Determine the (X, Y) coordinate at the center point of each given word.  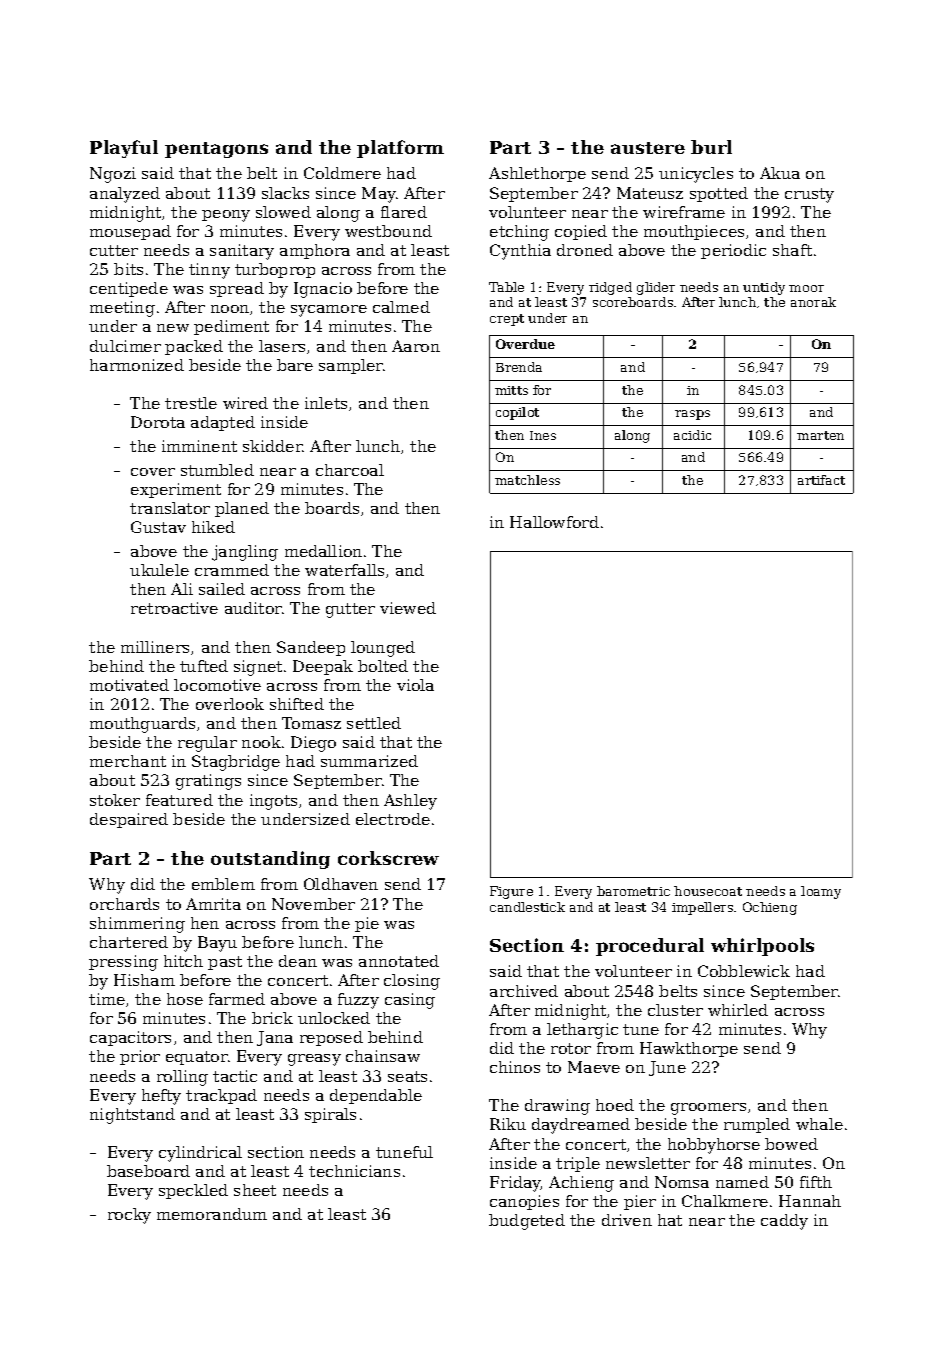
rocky (129, 1216)
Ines (543, 435)
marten (820, 435)
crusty (809, 195)
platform (400, 149)
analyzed (125, 195)
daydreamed (581, 1126)
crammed (232, 570)
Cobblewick (744, 971)
